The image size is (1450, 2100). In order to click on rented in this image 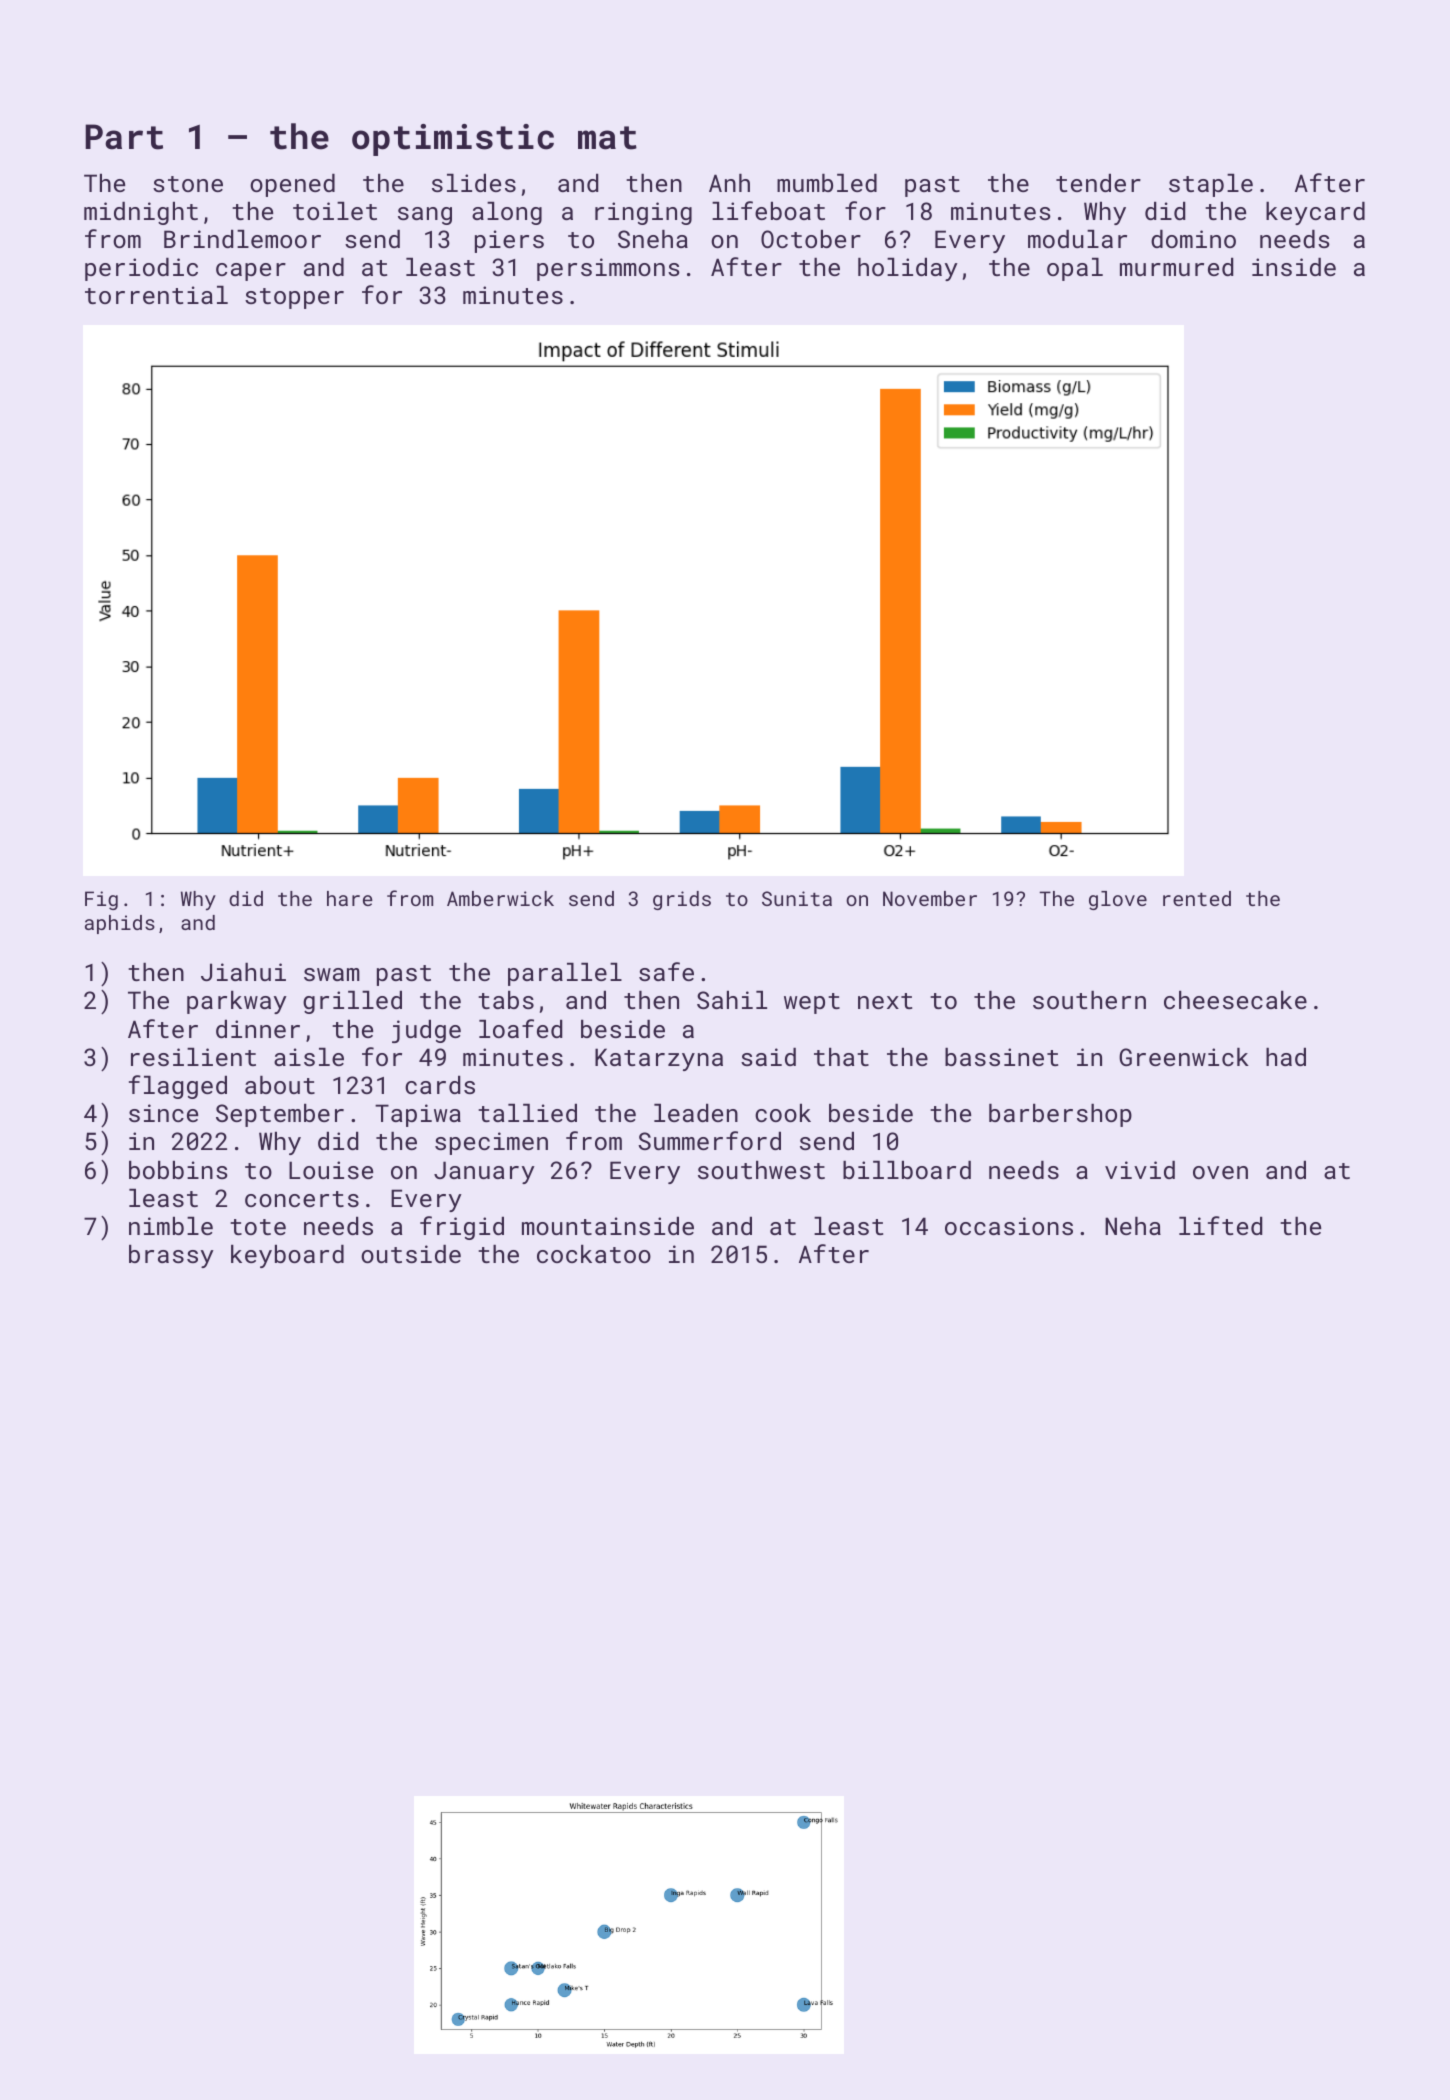, I will do `click(1197, 898)`.
